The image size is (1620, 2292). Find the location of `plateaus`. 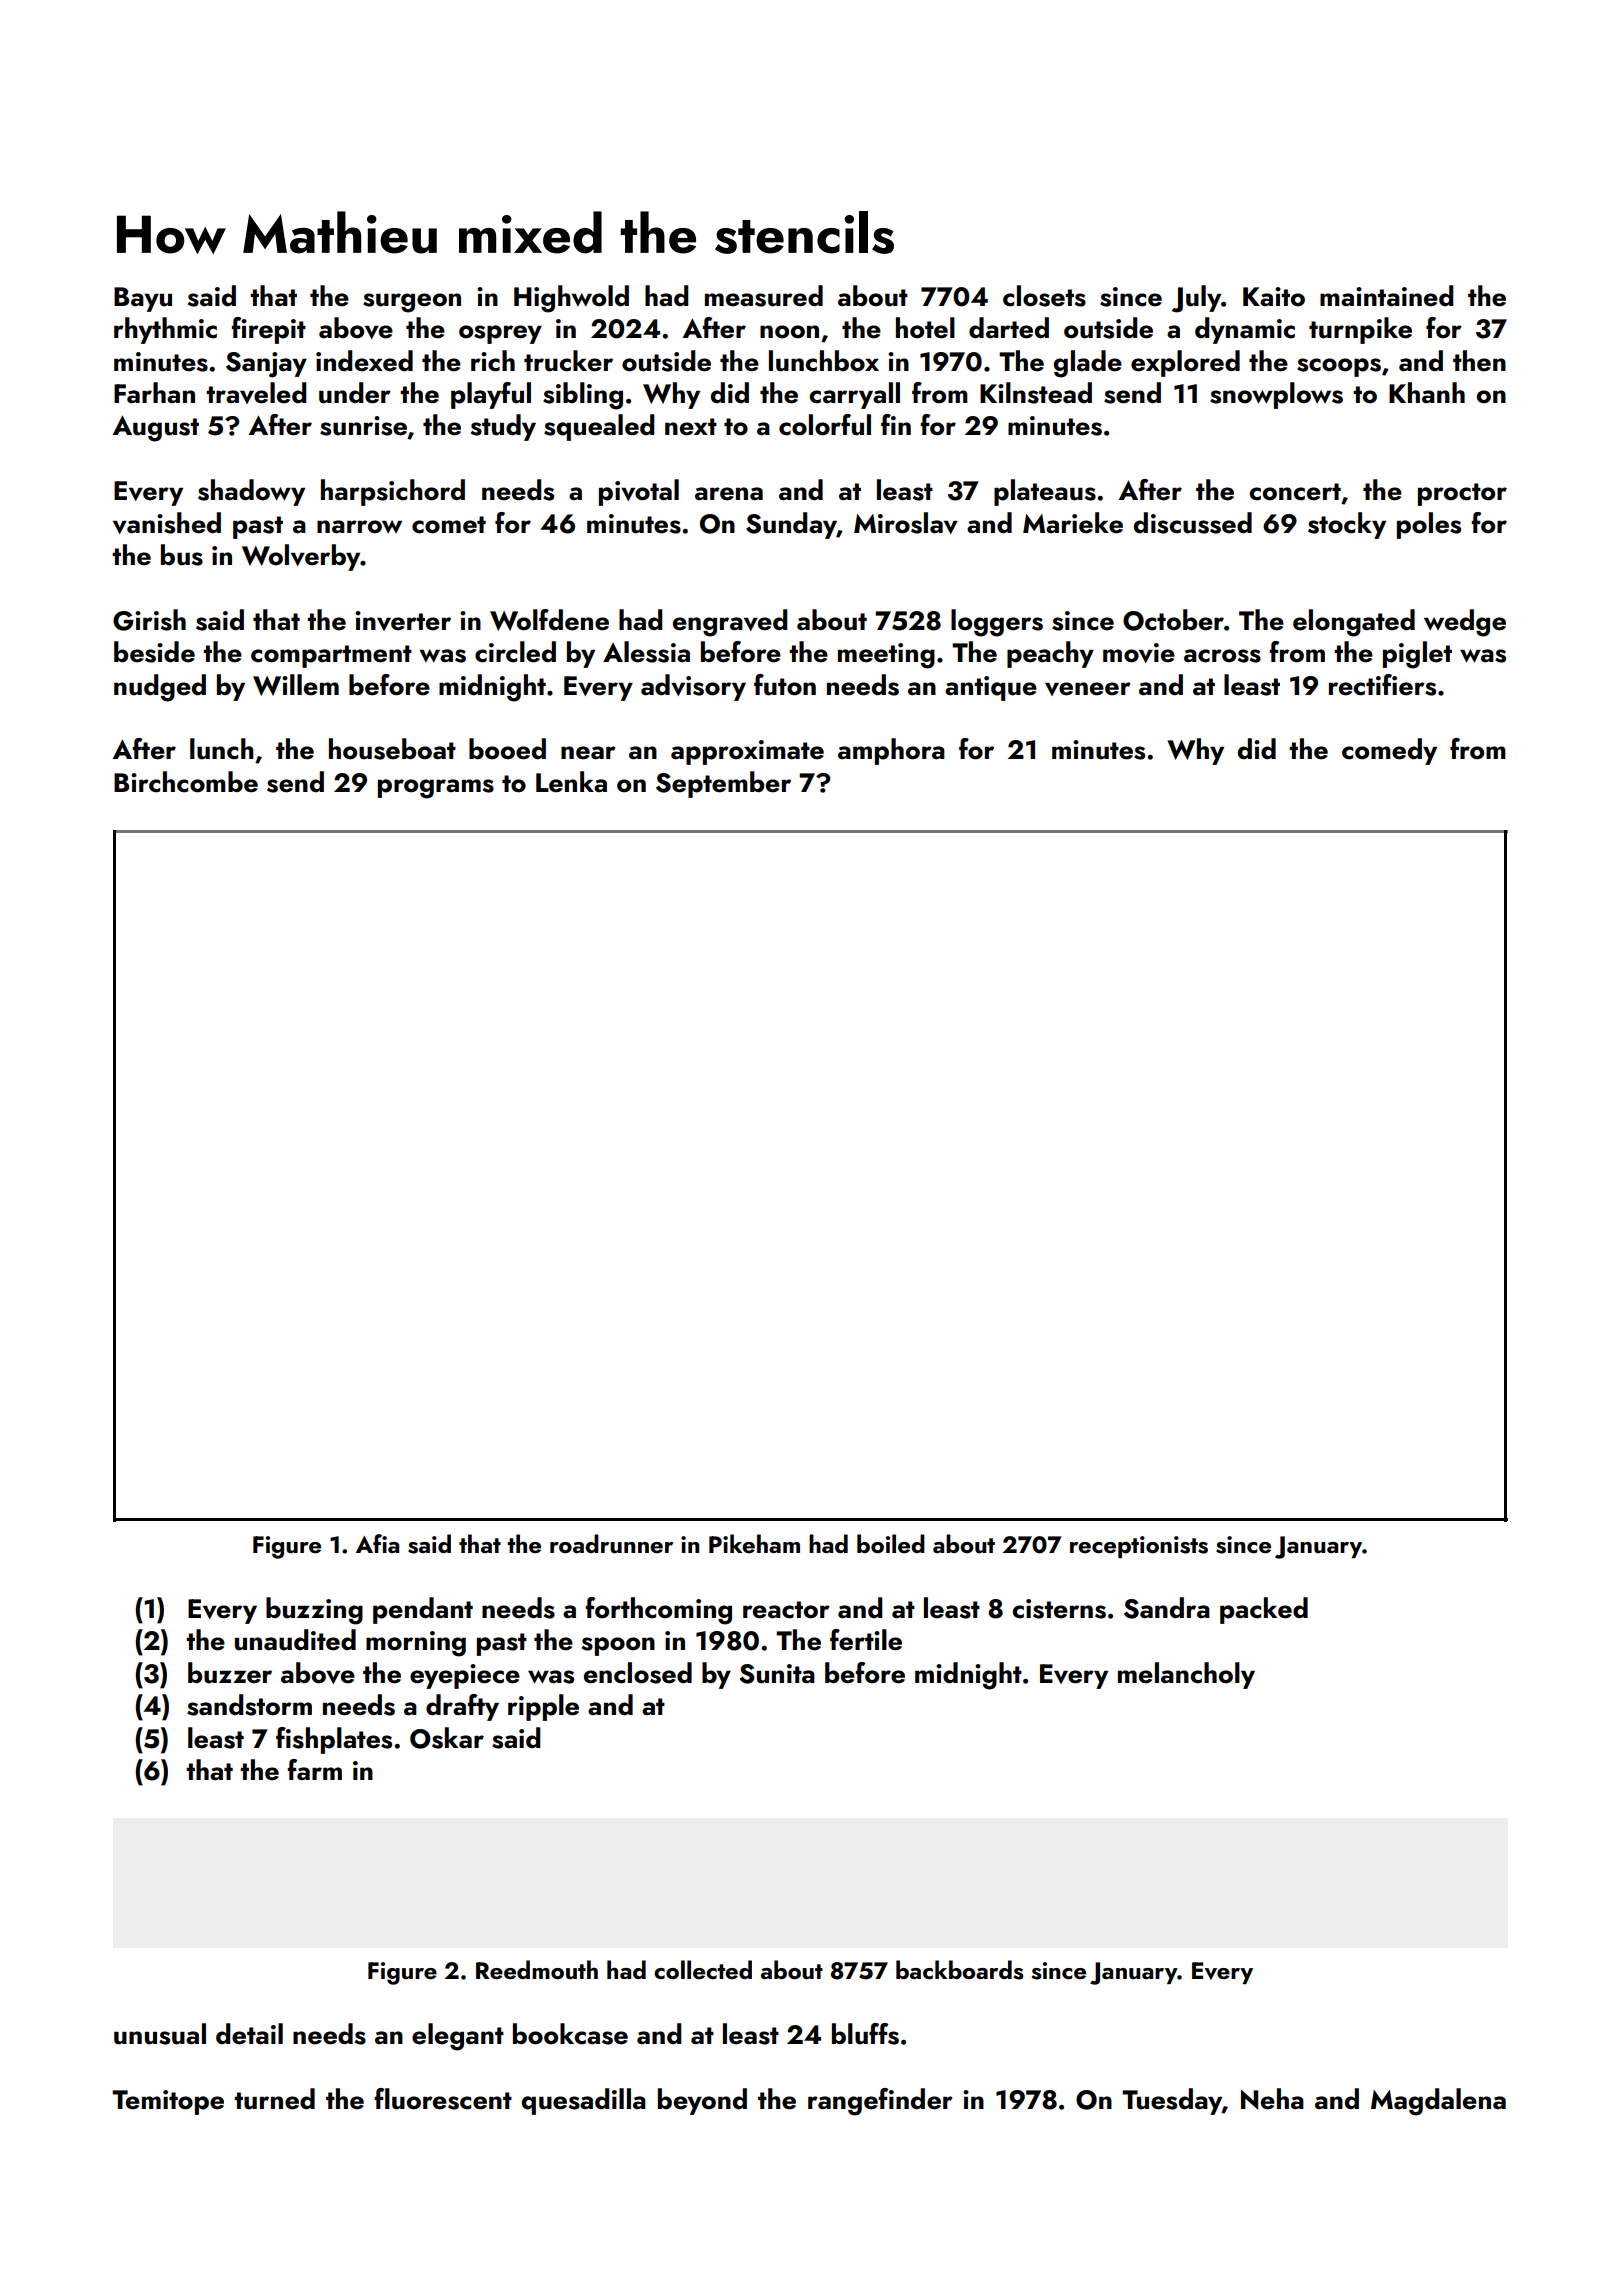

plateaus is located at coordinates (1045, 492).
